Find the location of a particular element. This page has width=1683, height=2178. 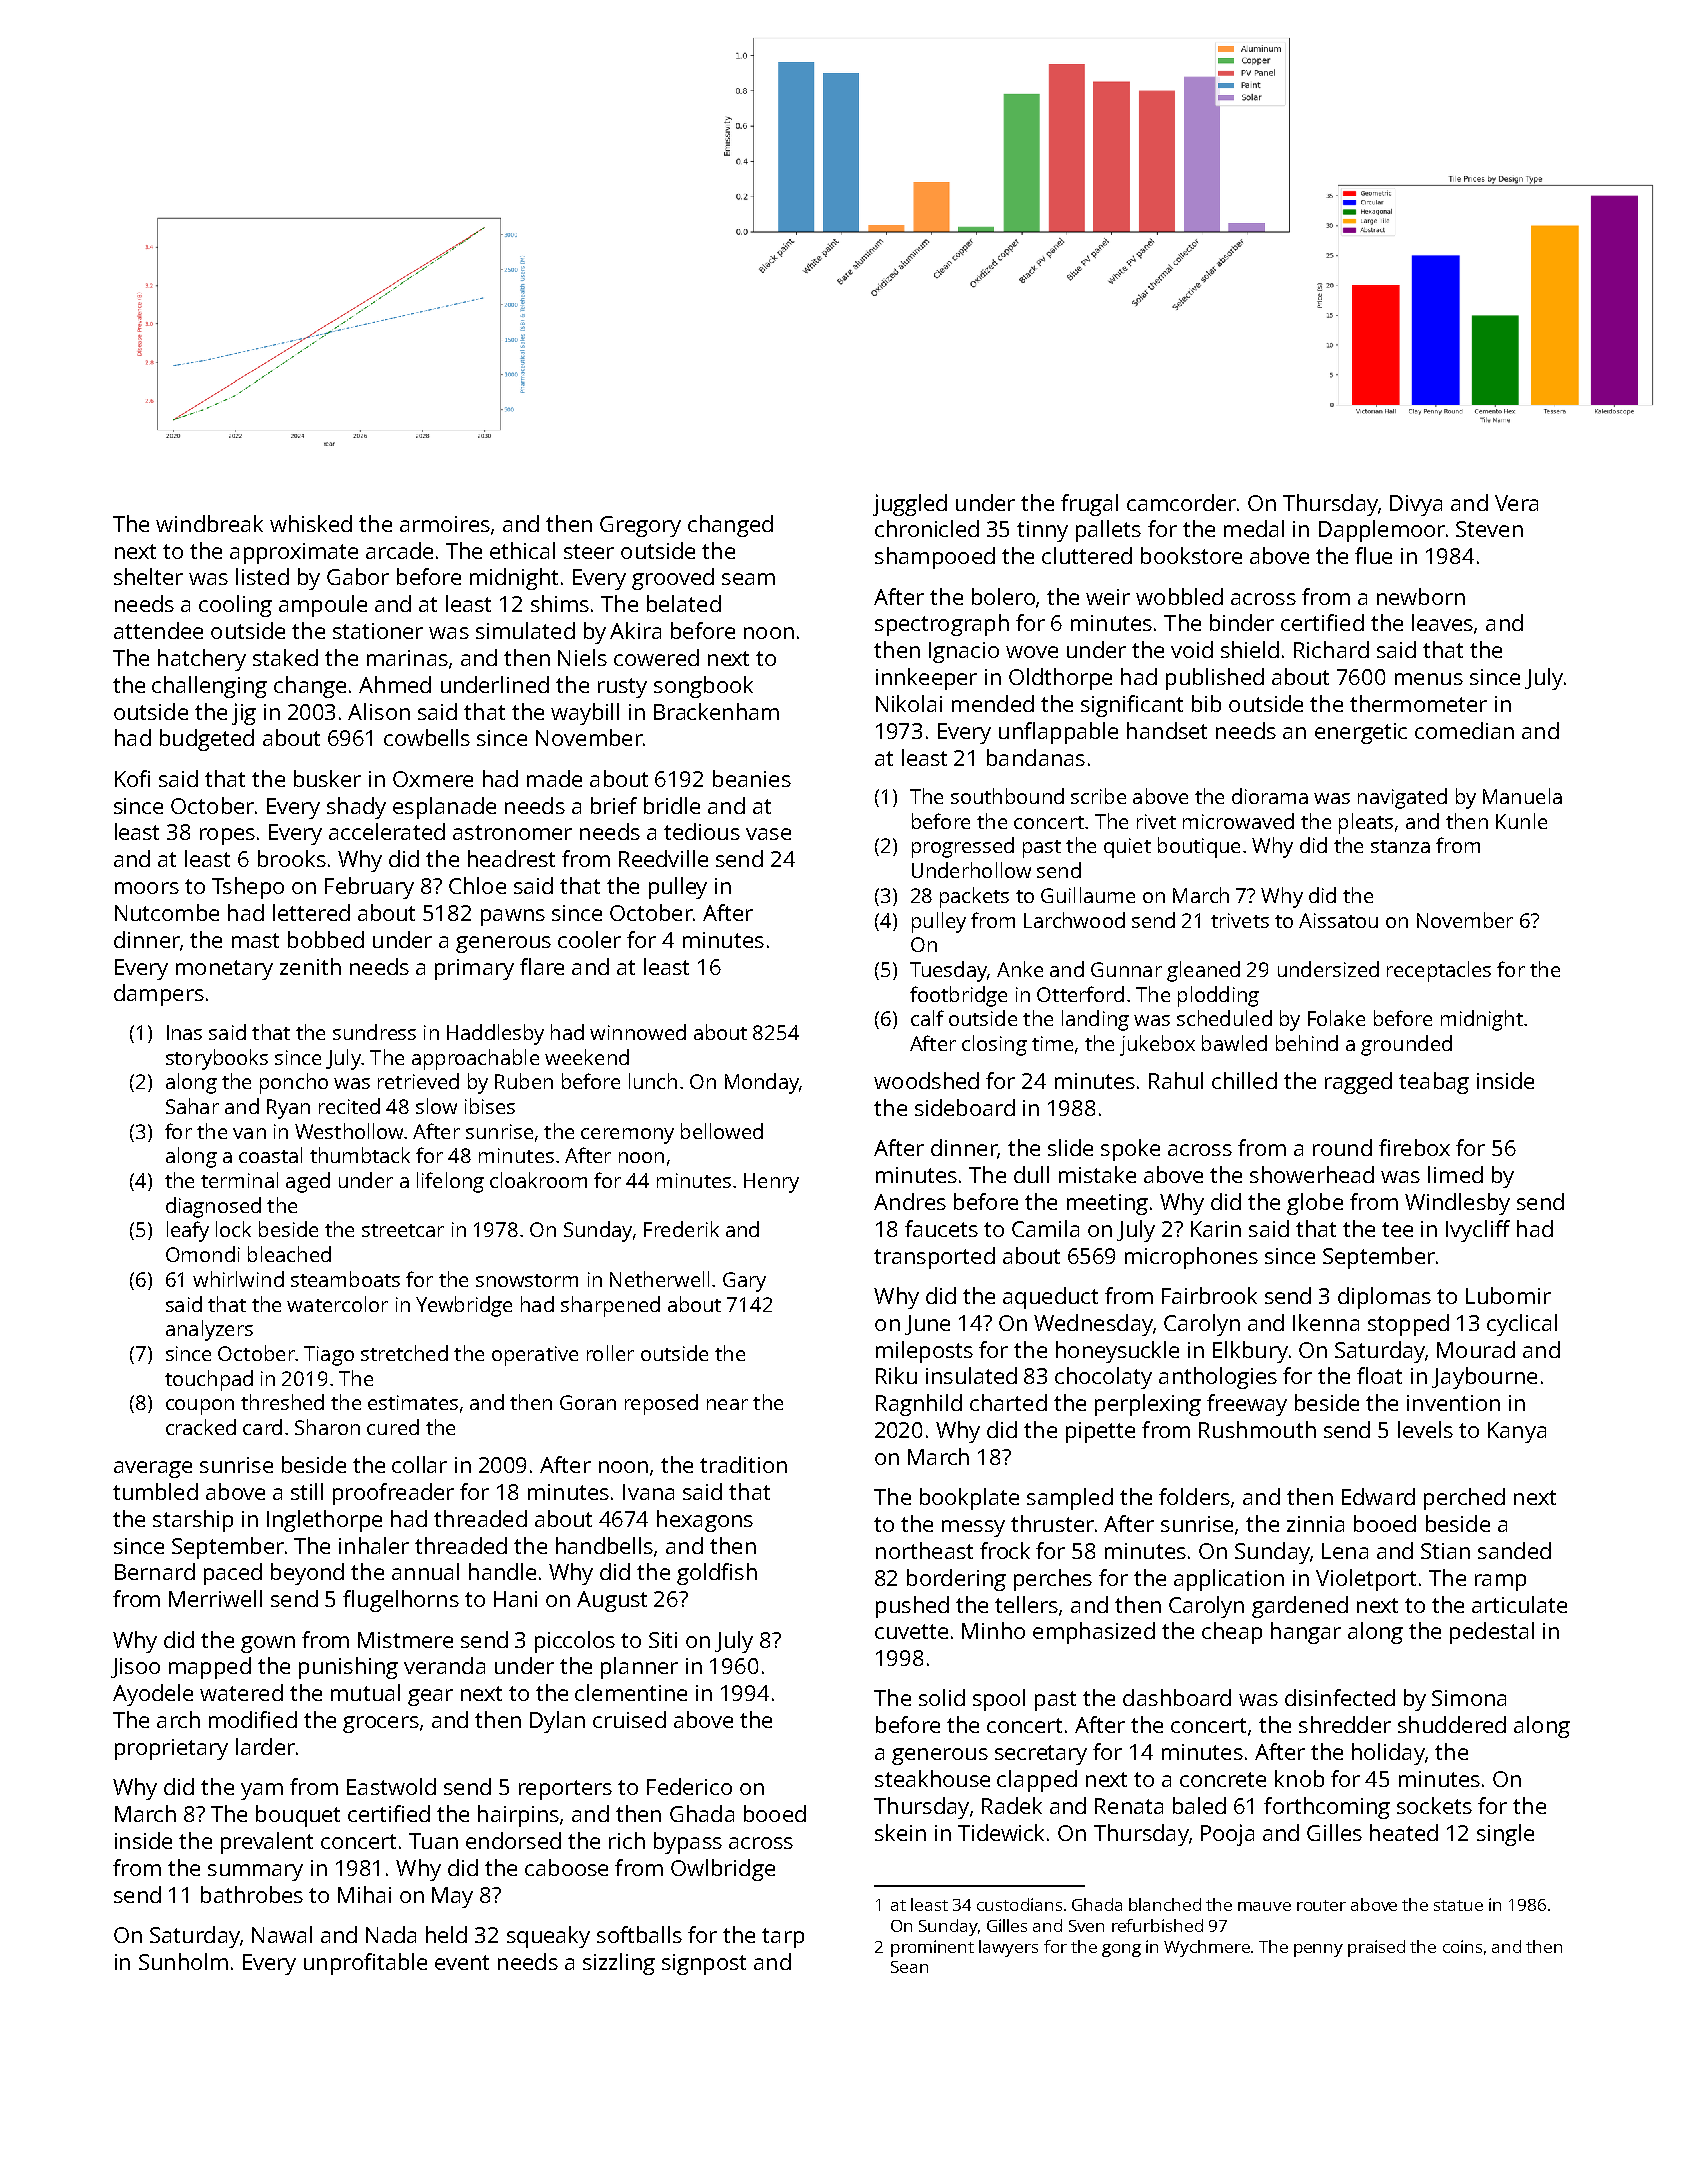

Nutcombe is located at coordinates (167, 912).
